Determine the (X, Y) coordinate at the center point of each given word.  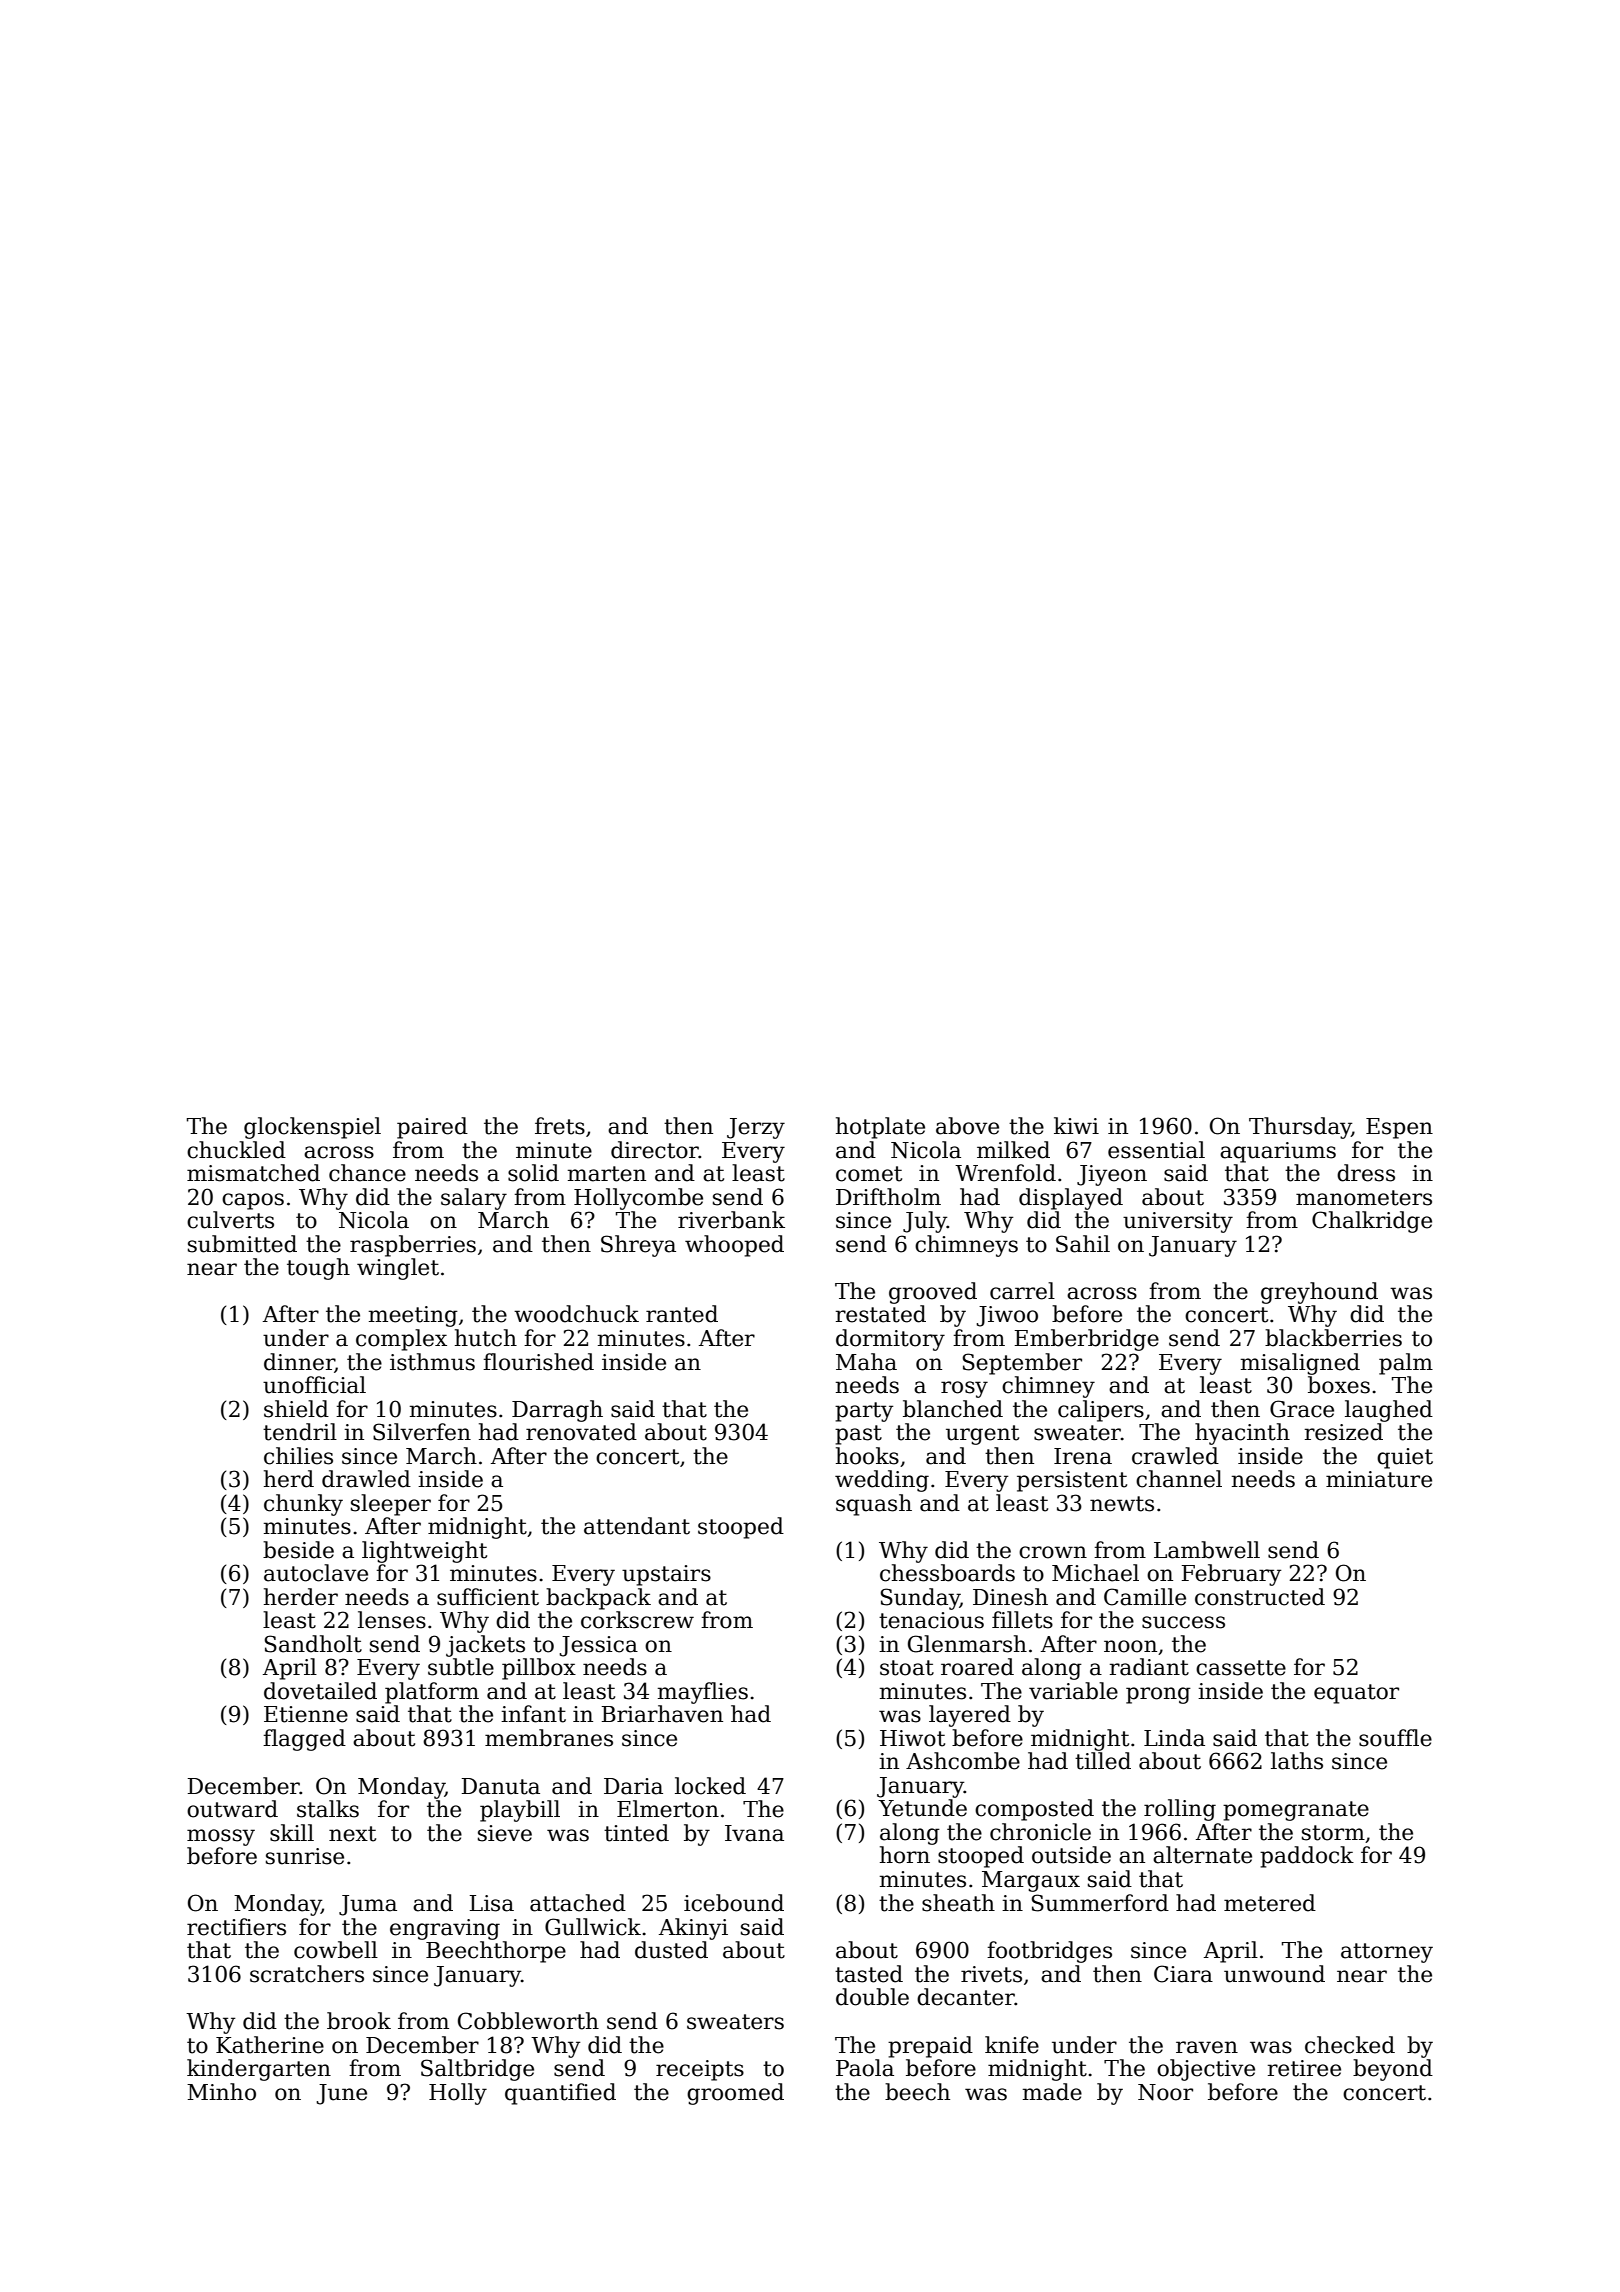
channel (1179, 1479)
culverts (230, 1220)
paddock (1307, 1857)
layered (970, 1716)
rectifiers (236, 1927)
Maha (866, 1362)
